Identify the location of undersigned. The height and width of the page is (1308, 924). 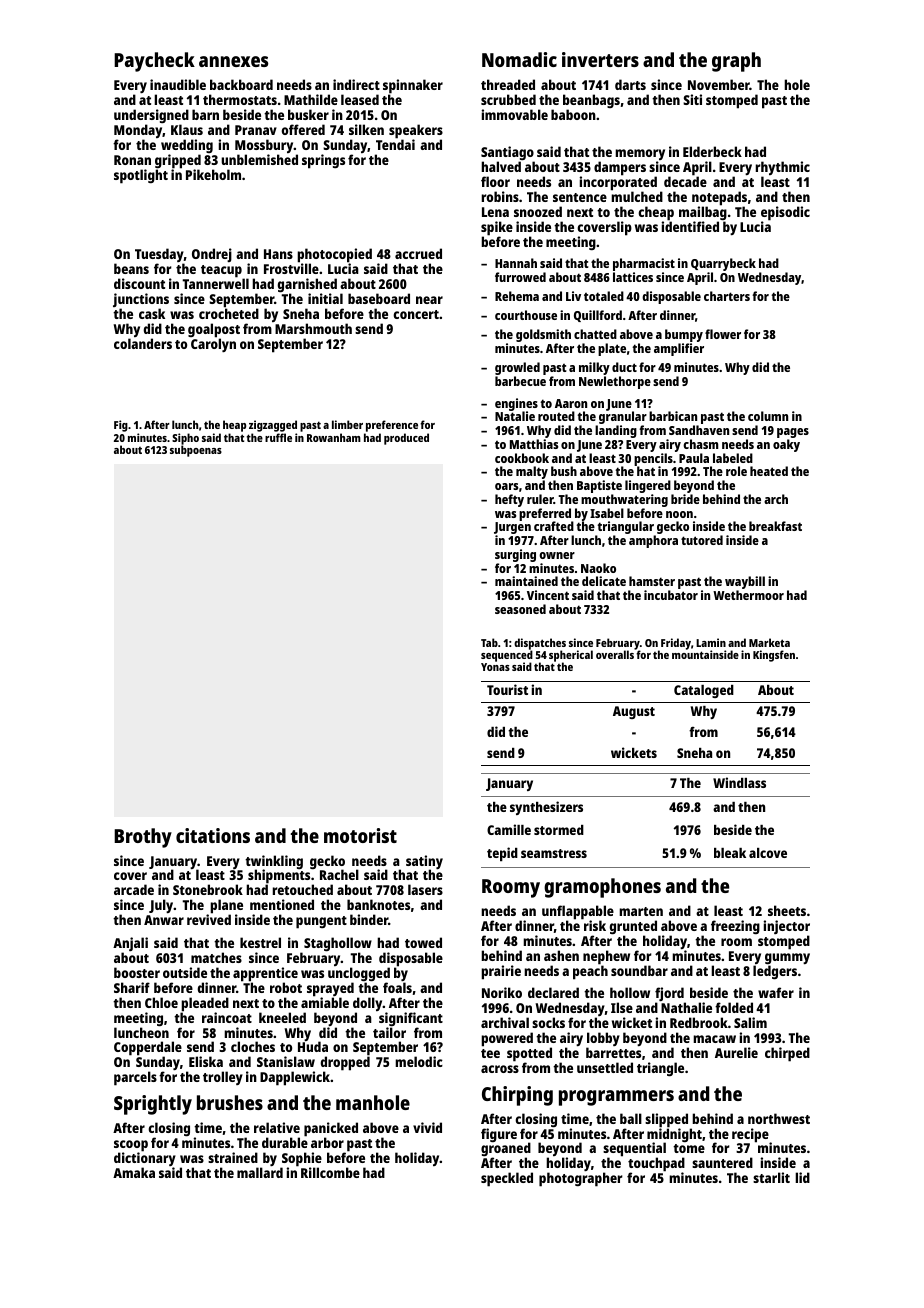
(151, 116).
